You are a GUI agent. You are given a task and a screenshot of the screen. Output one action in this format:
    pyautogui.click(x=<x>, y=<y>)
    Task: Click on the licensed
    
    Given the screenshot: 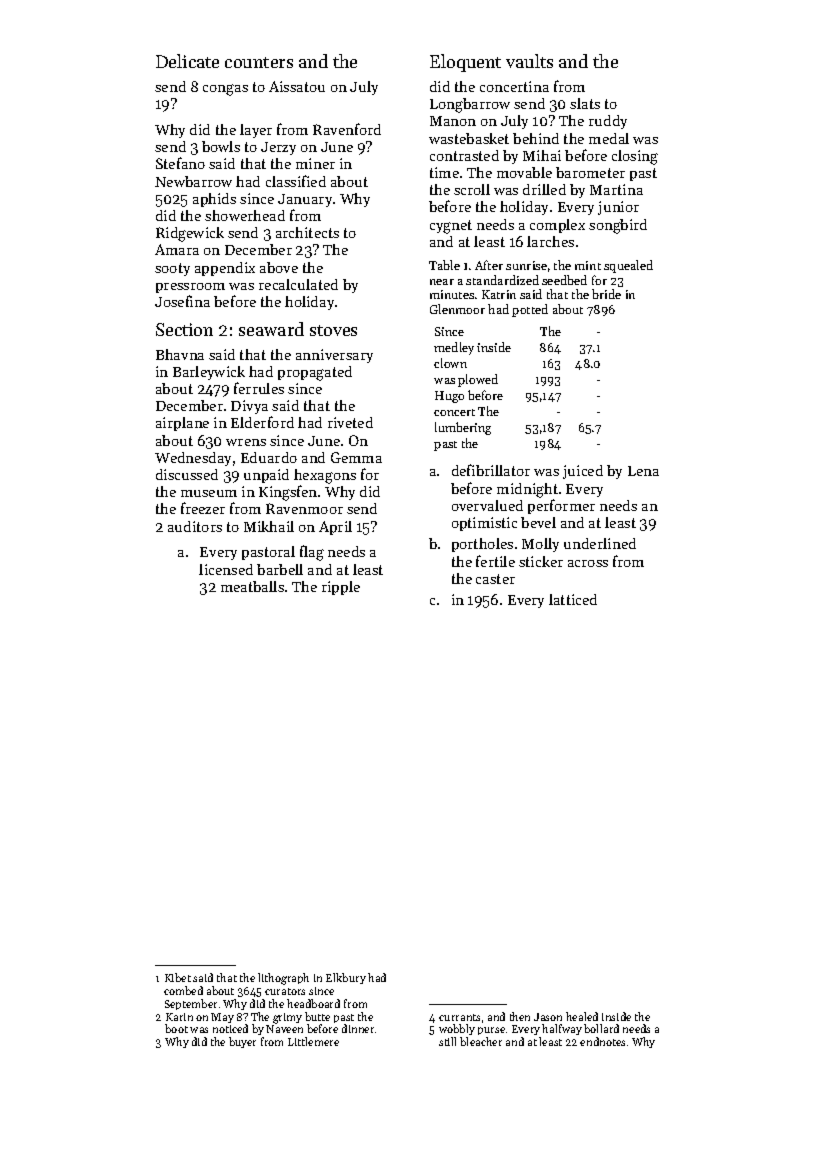 What is the action you would take?
    pyautogui.click(x=226, y=569)
